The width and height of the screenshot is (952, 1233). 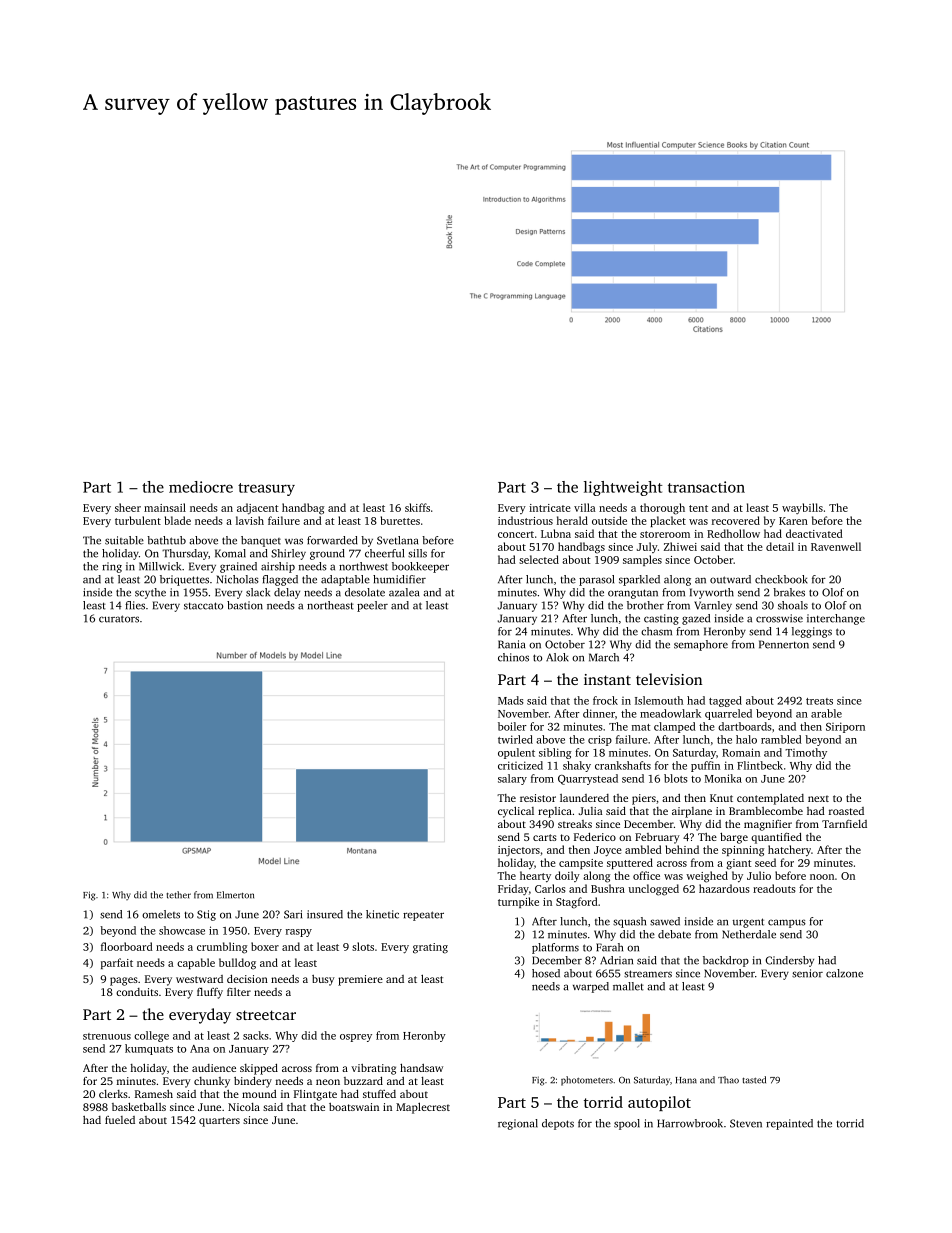 I want to click on Pennerton, so click(x=784, y=644).
